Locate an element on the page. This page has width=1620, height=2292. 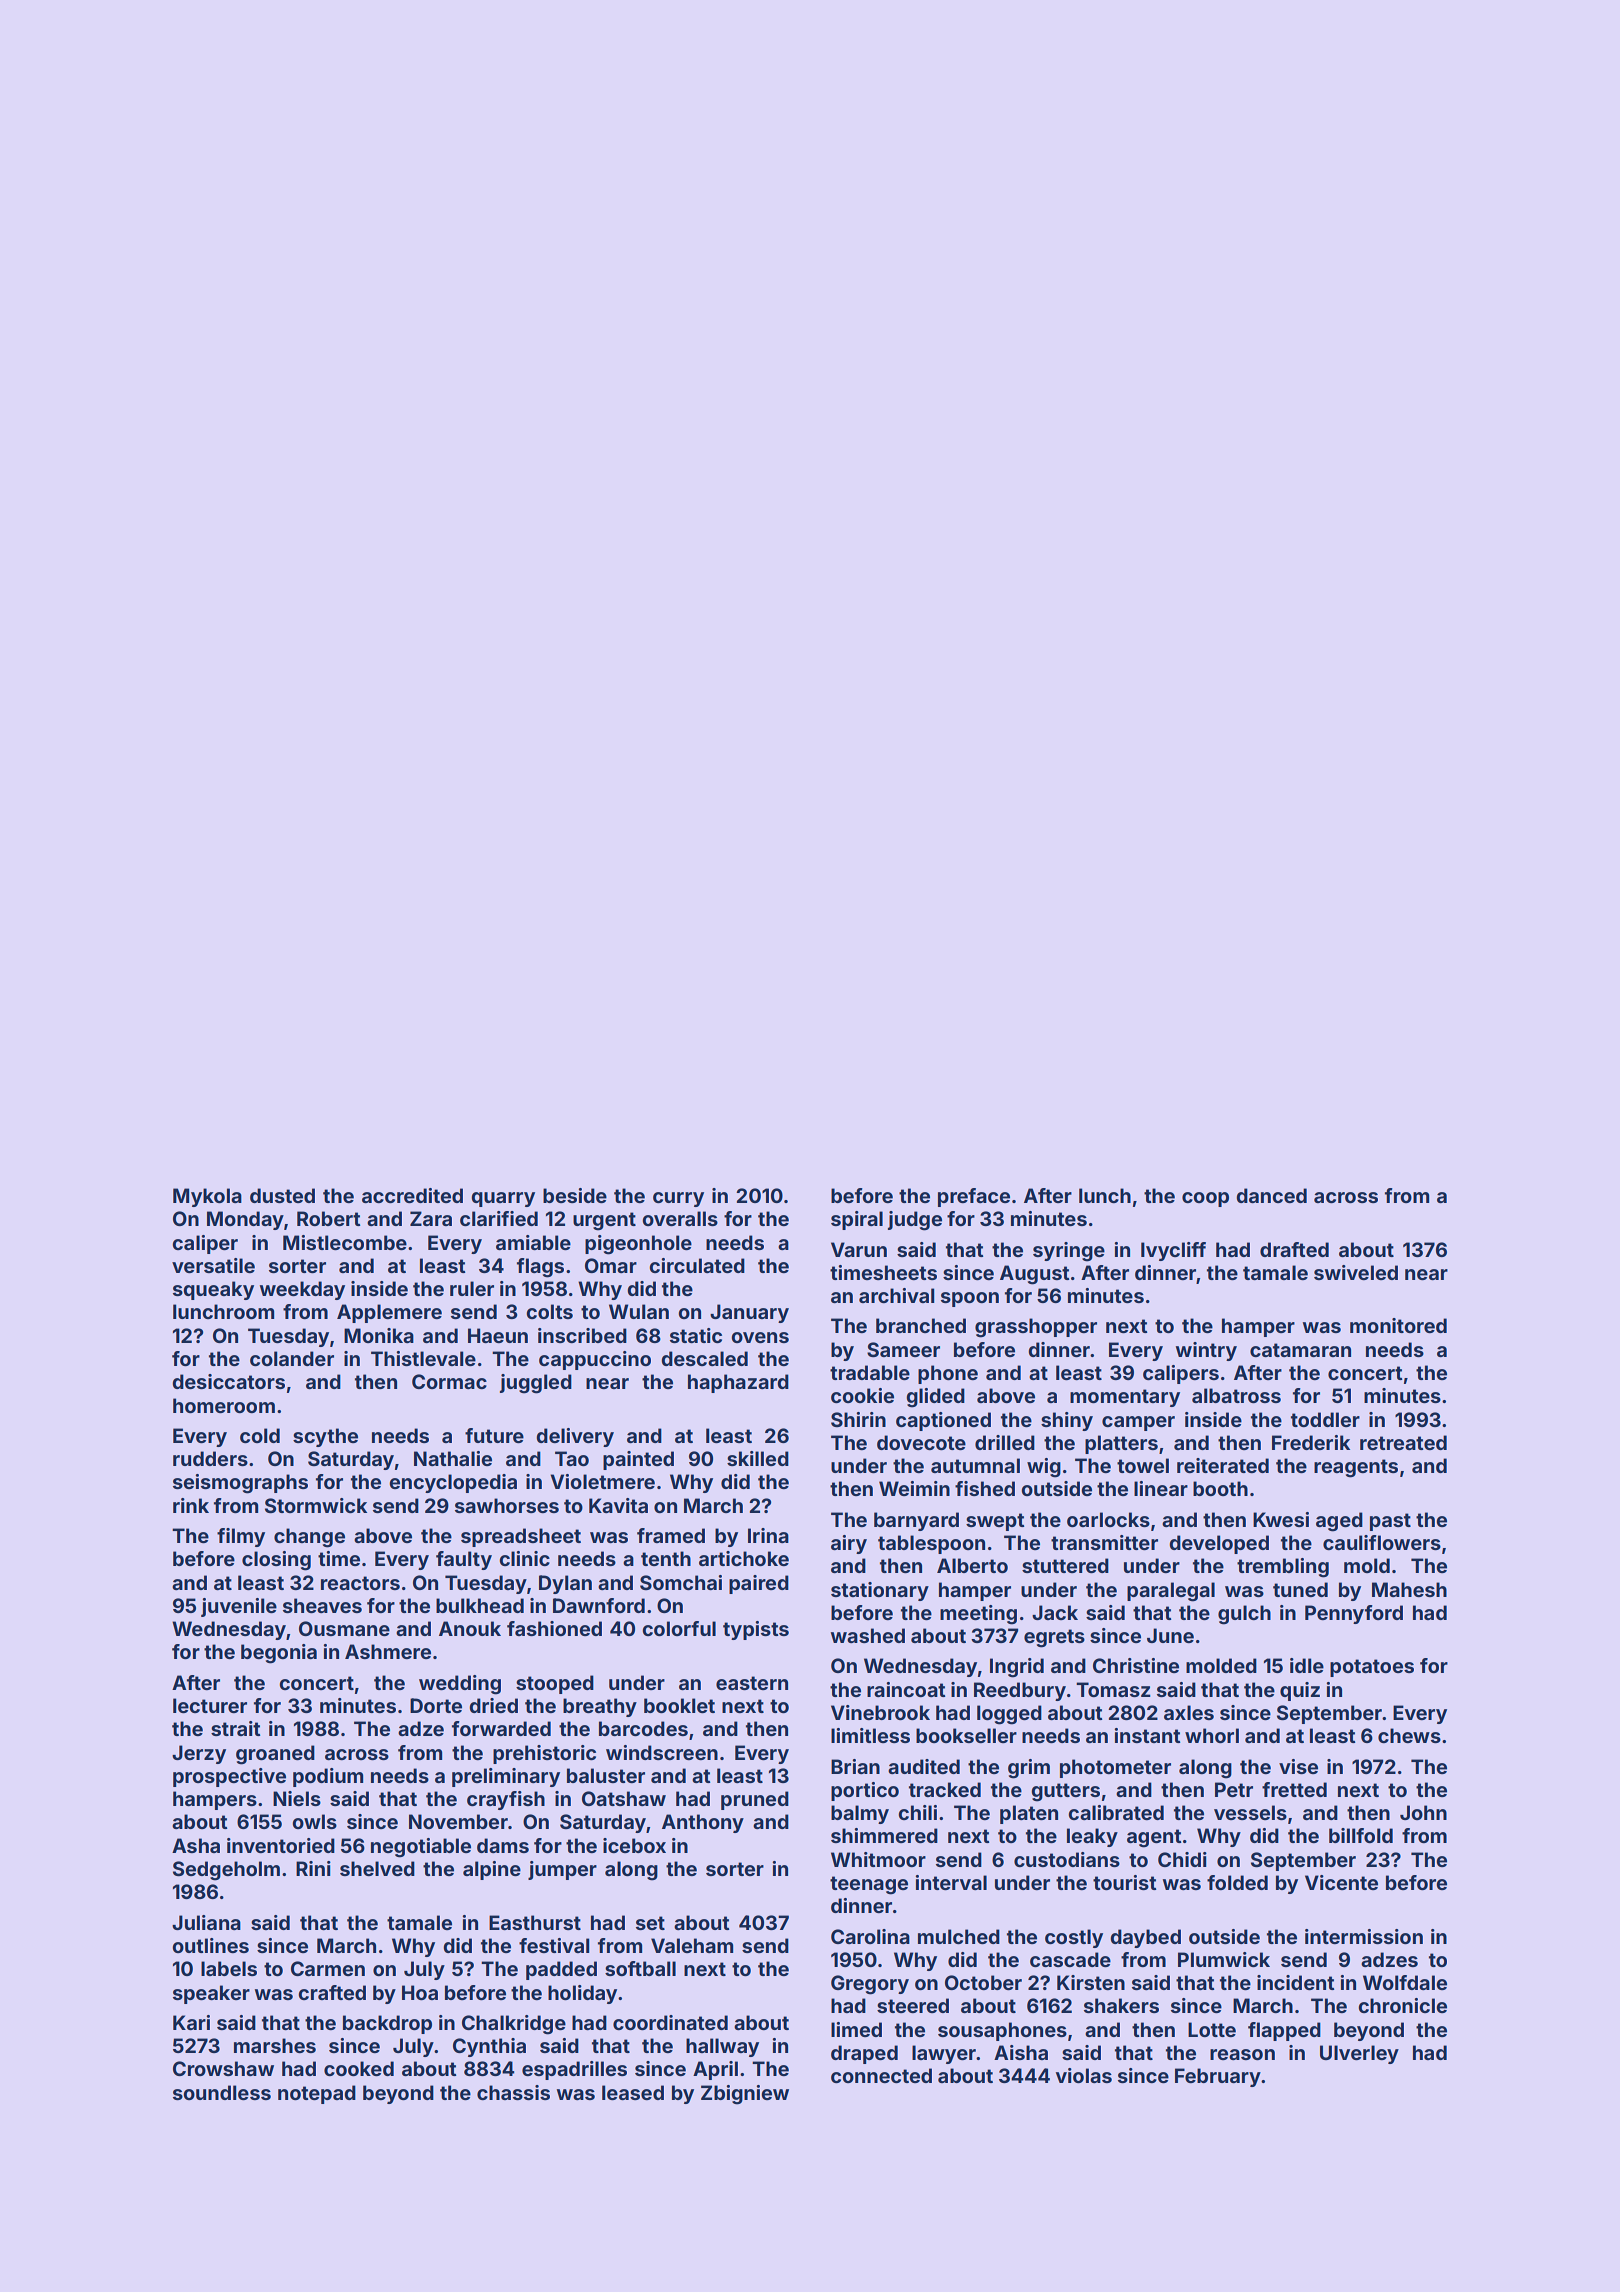
February is located at coordinates (1218, 2077).
